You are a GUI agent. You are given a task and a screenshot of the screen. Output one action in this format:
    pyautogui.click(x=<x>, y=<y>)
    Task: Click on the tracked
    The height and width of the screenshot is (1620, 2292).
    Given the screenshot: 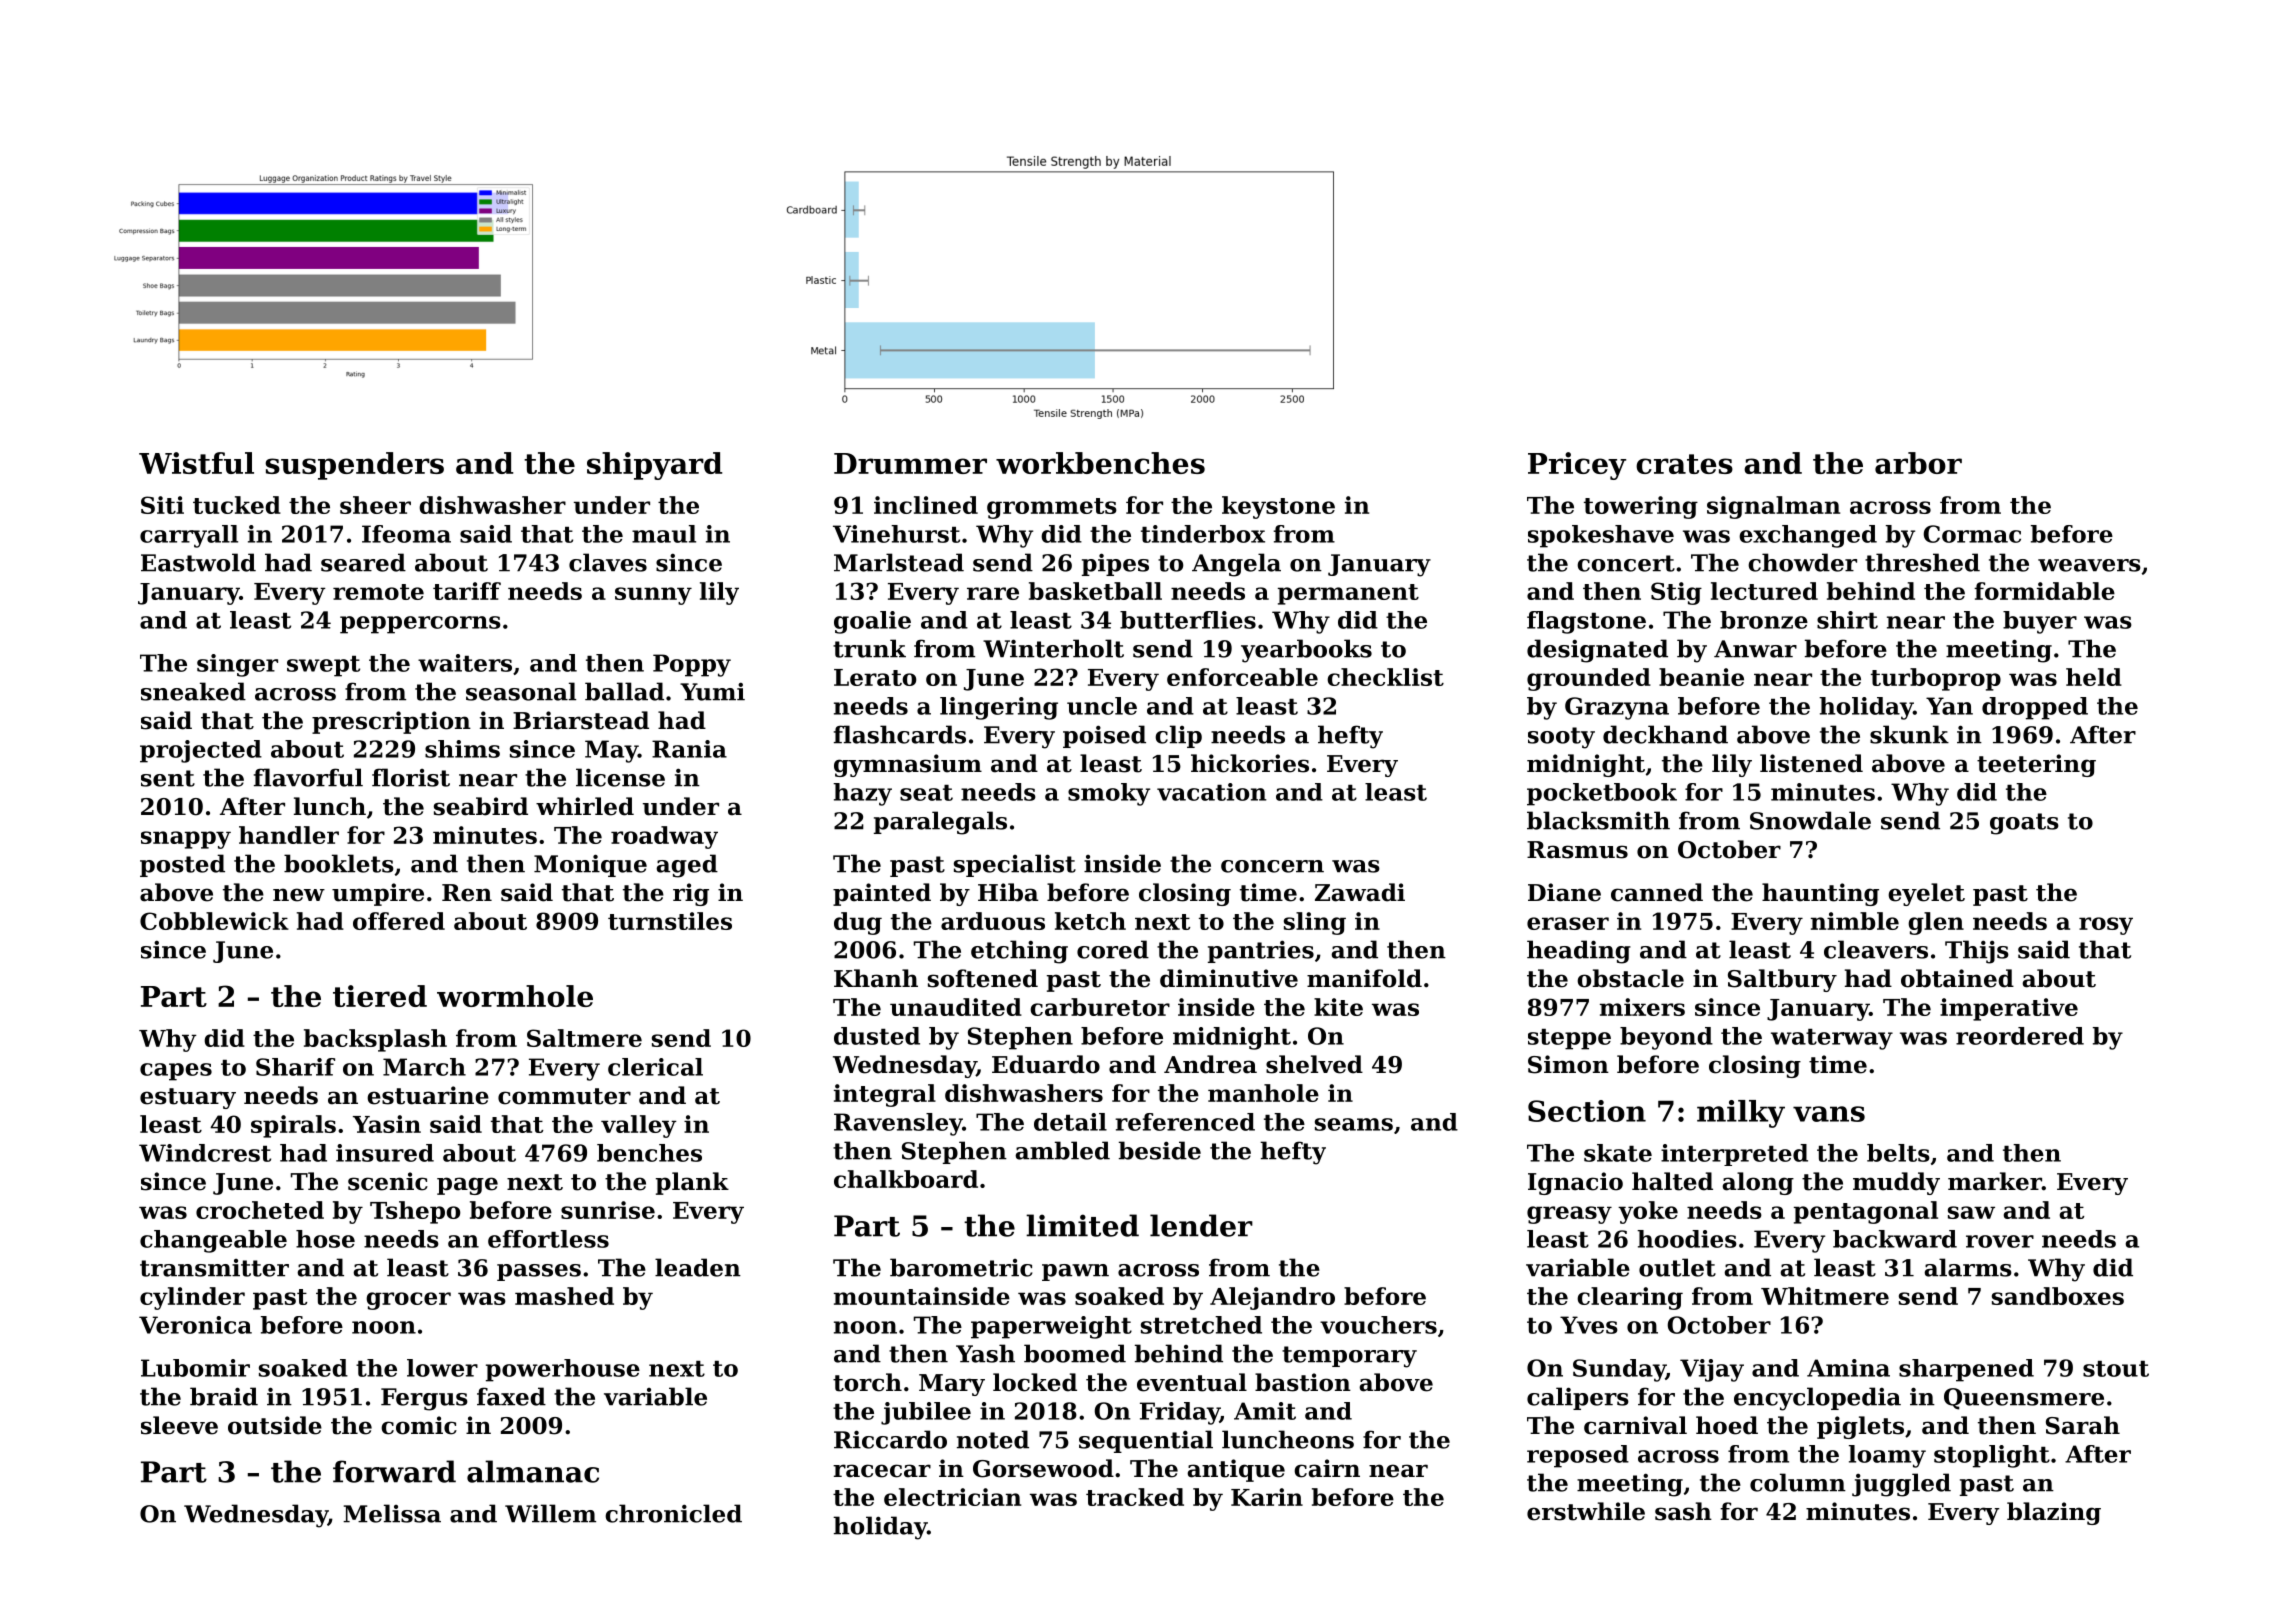 What is the action you would take?
    pyautogui.click(x=1135, y=1497)
